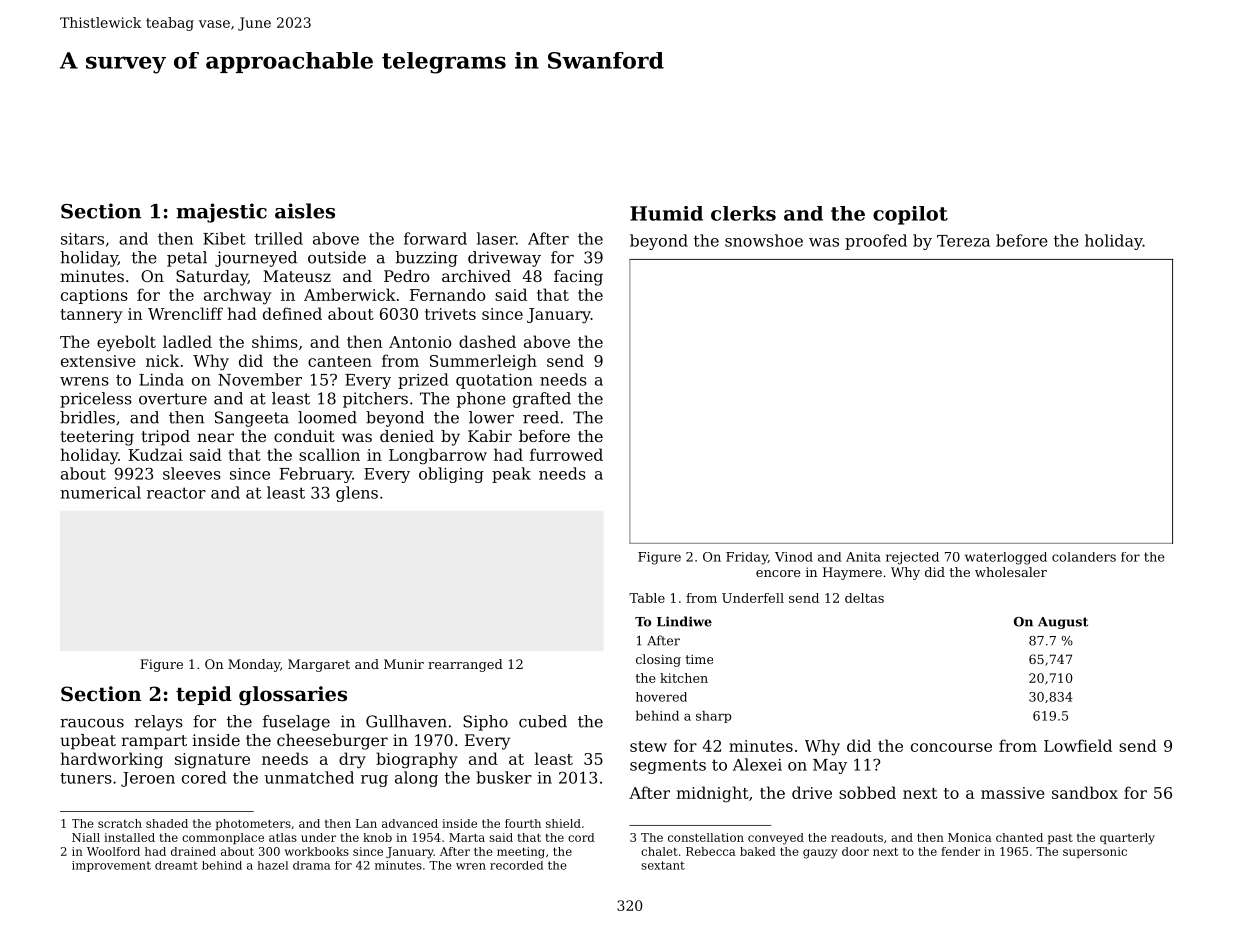  Describe the element at coordinates (910, 215) in the image. I see `copilot` at that location.
